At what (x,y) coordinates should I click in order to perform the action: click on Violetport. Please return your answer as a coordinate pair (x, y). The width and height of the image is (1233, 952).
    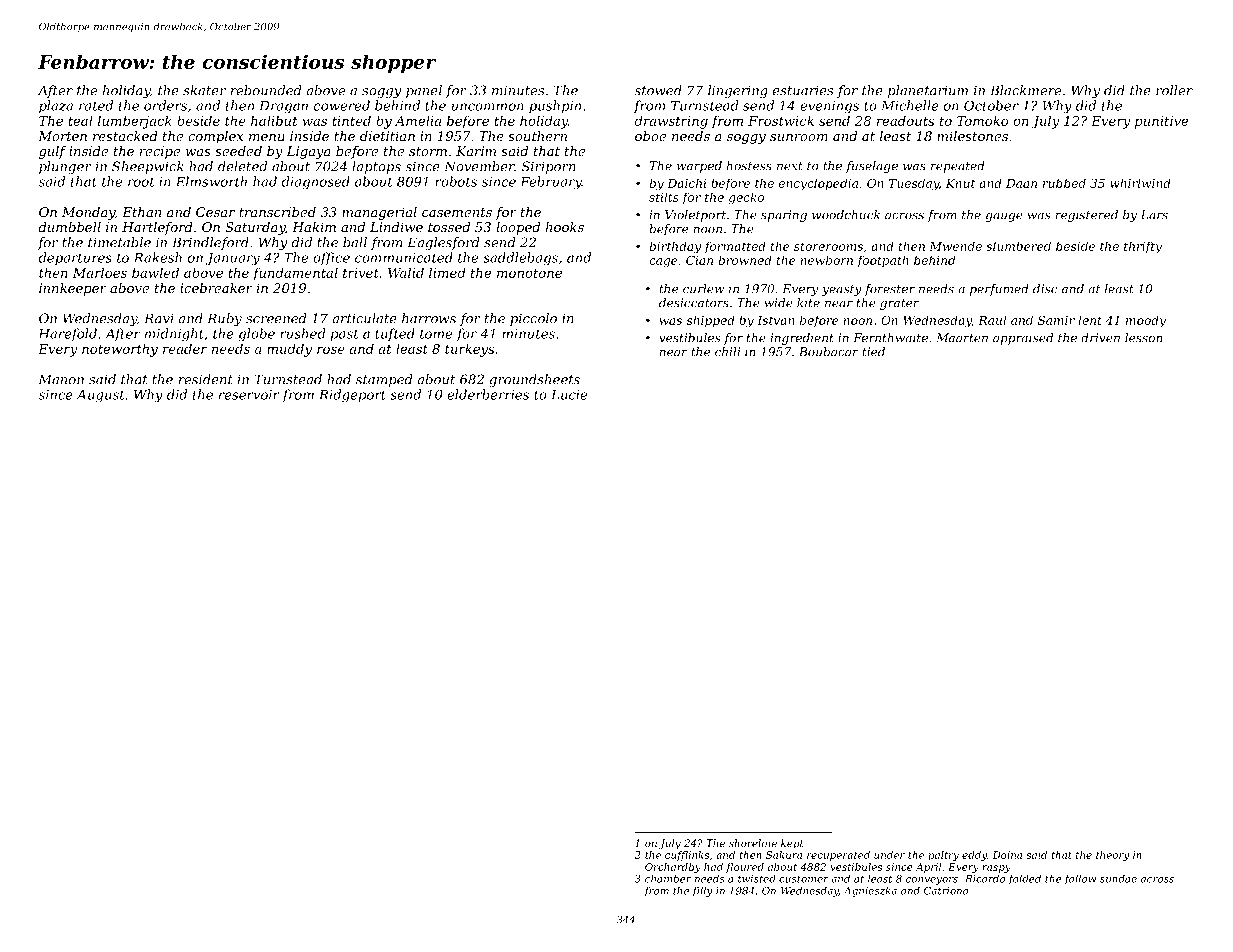
    Looking at the image, I should click on (695, 216).
